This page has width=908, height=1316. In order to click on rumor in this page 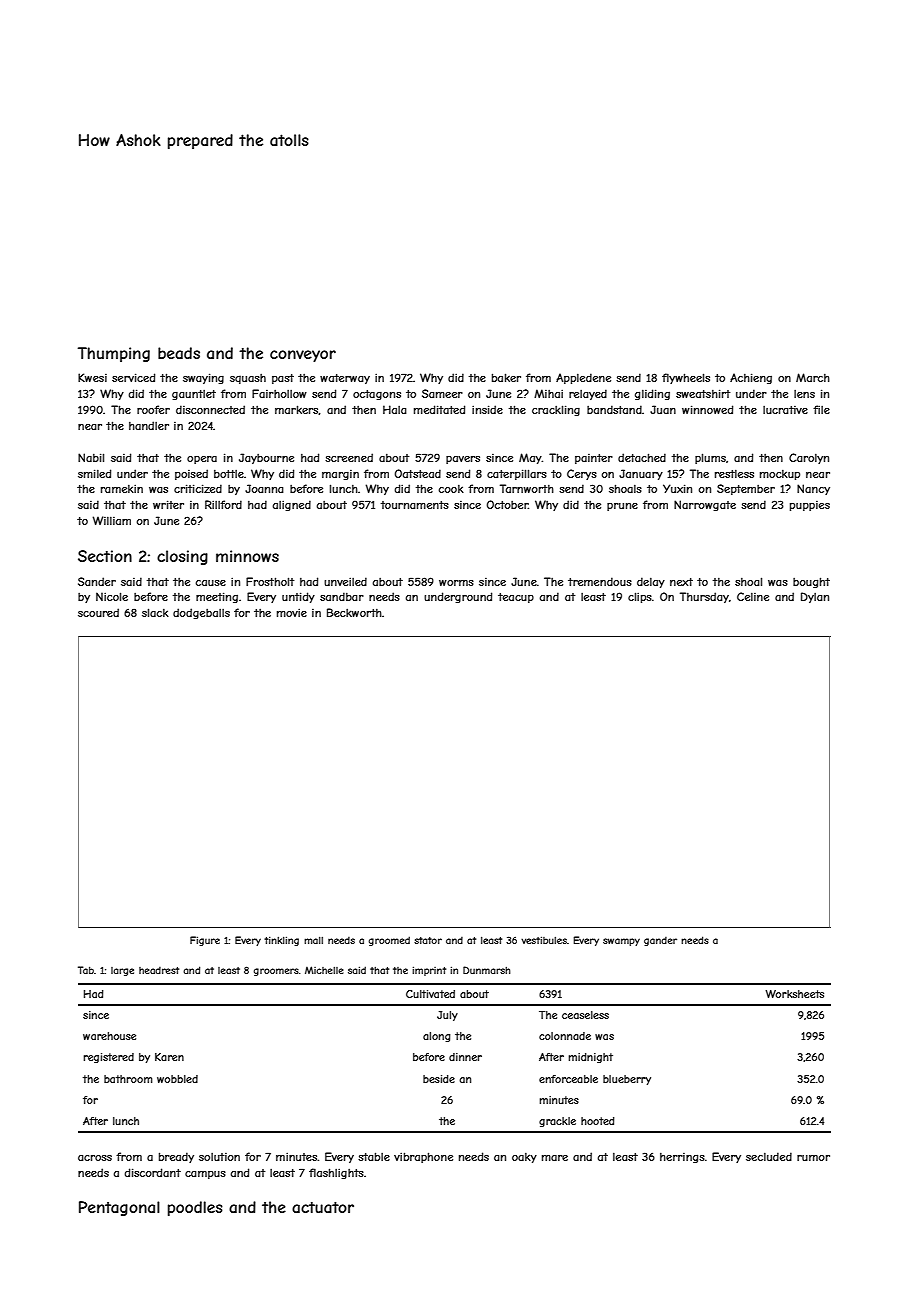, I will do `click(813, 1158)`.
